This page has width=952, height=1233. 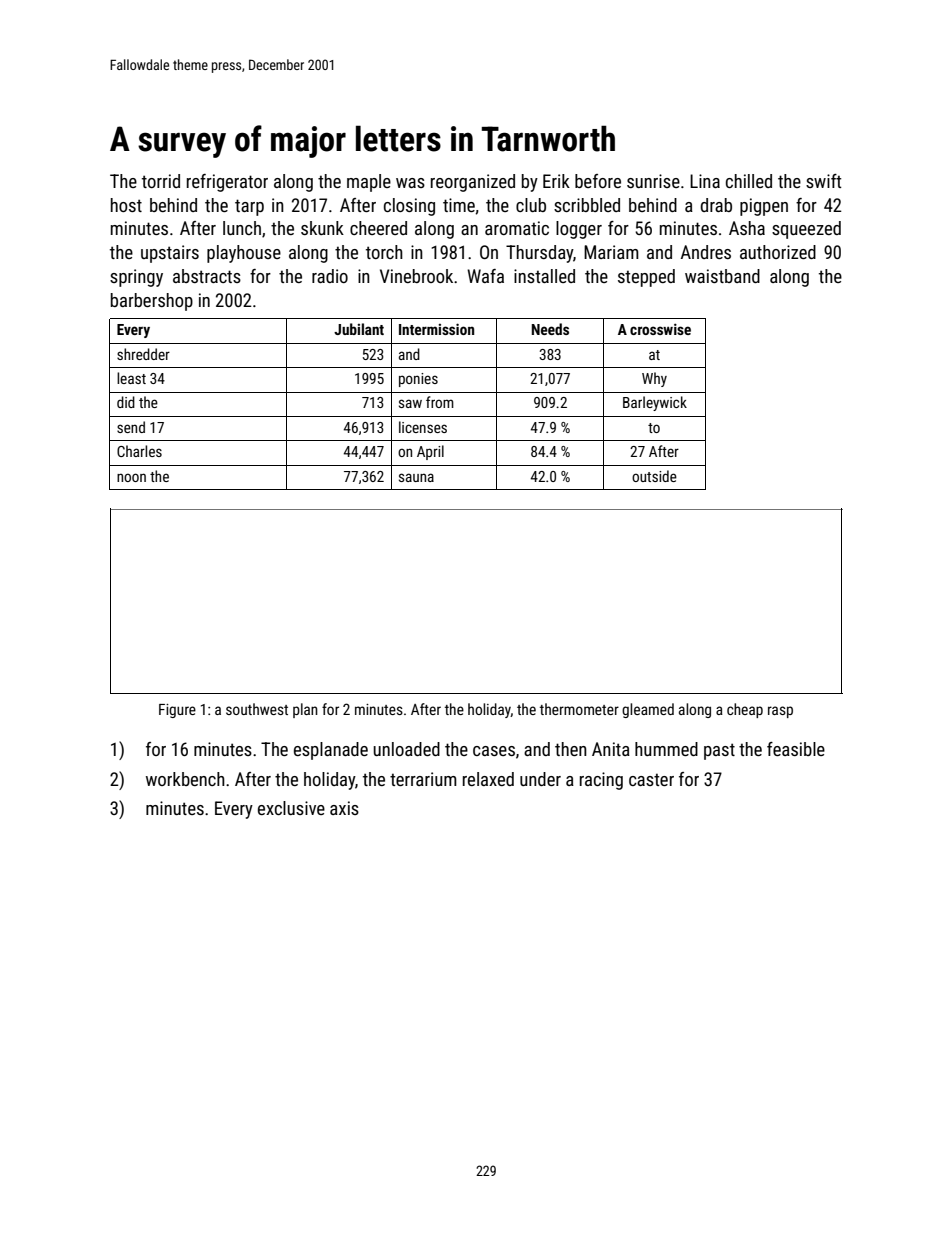 What do you see at coordinates (430, 452) in the page?
I see `April` at bounding box center [430, 452].
